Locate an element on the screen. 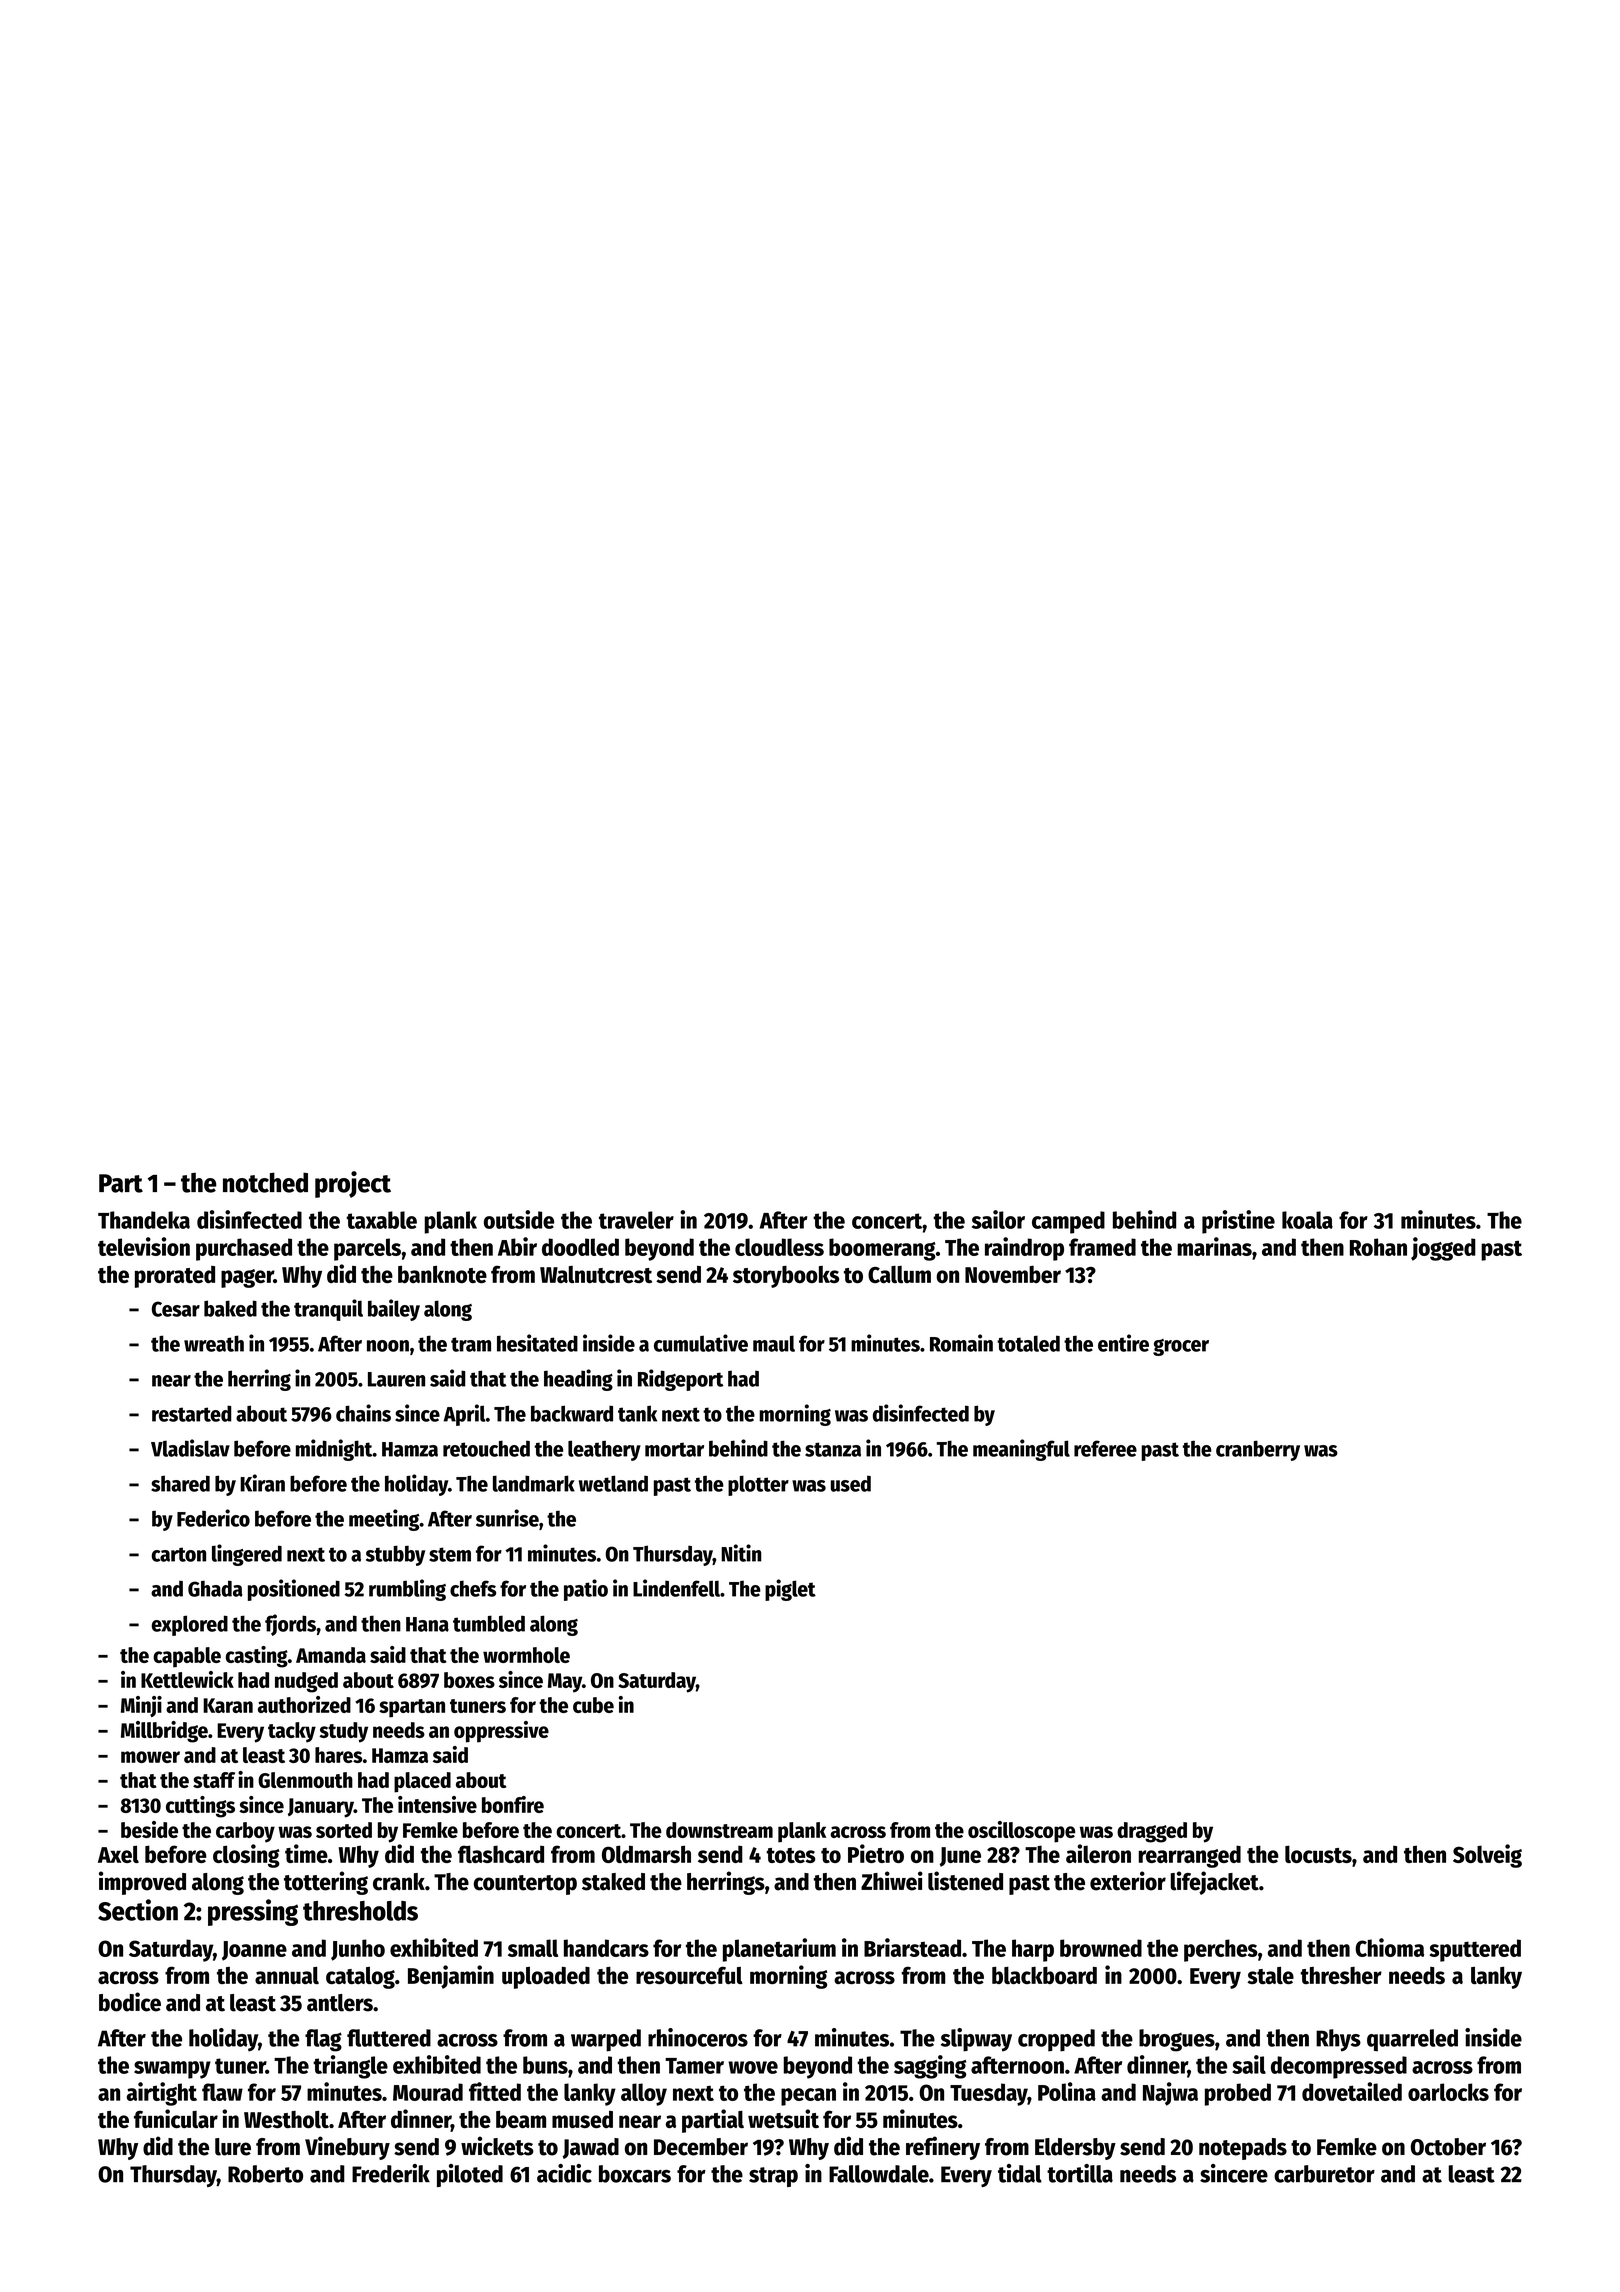 This screenshot has width=1620, height=2292. piglet is located at coordinates (790, 1590).
